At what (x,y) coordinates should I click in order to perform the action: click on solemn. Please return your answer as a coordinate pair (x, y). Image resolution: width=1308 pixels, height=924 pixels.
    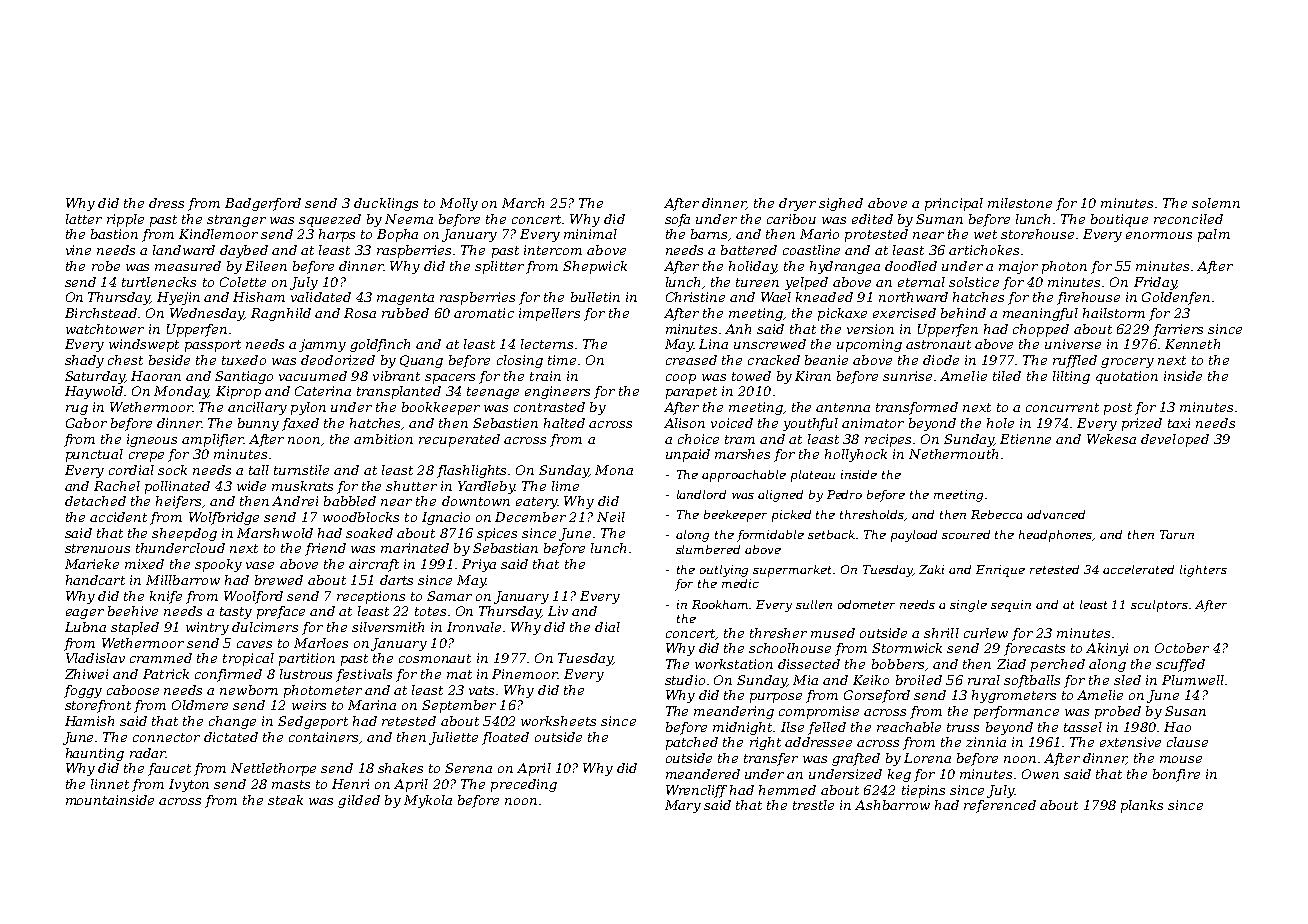
    Looking at the image, I should click on (1216, 203).
